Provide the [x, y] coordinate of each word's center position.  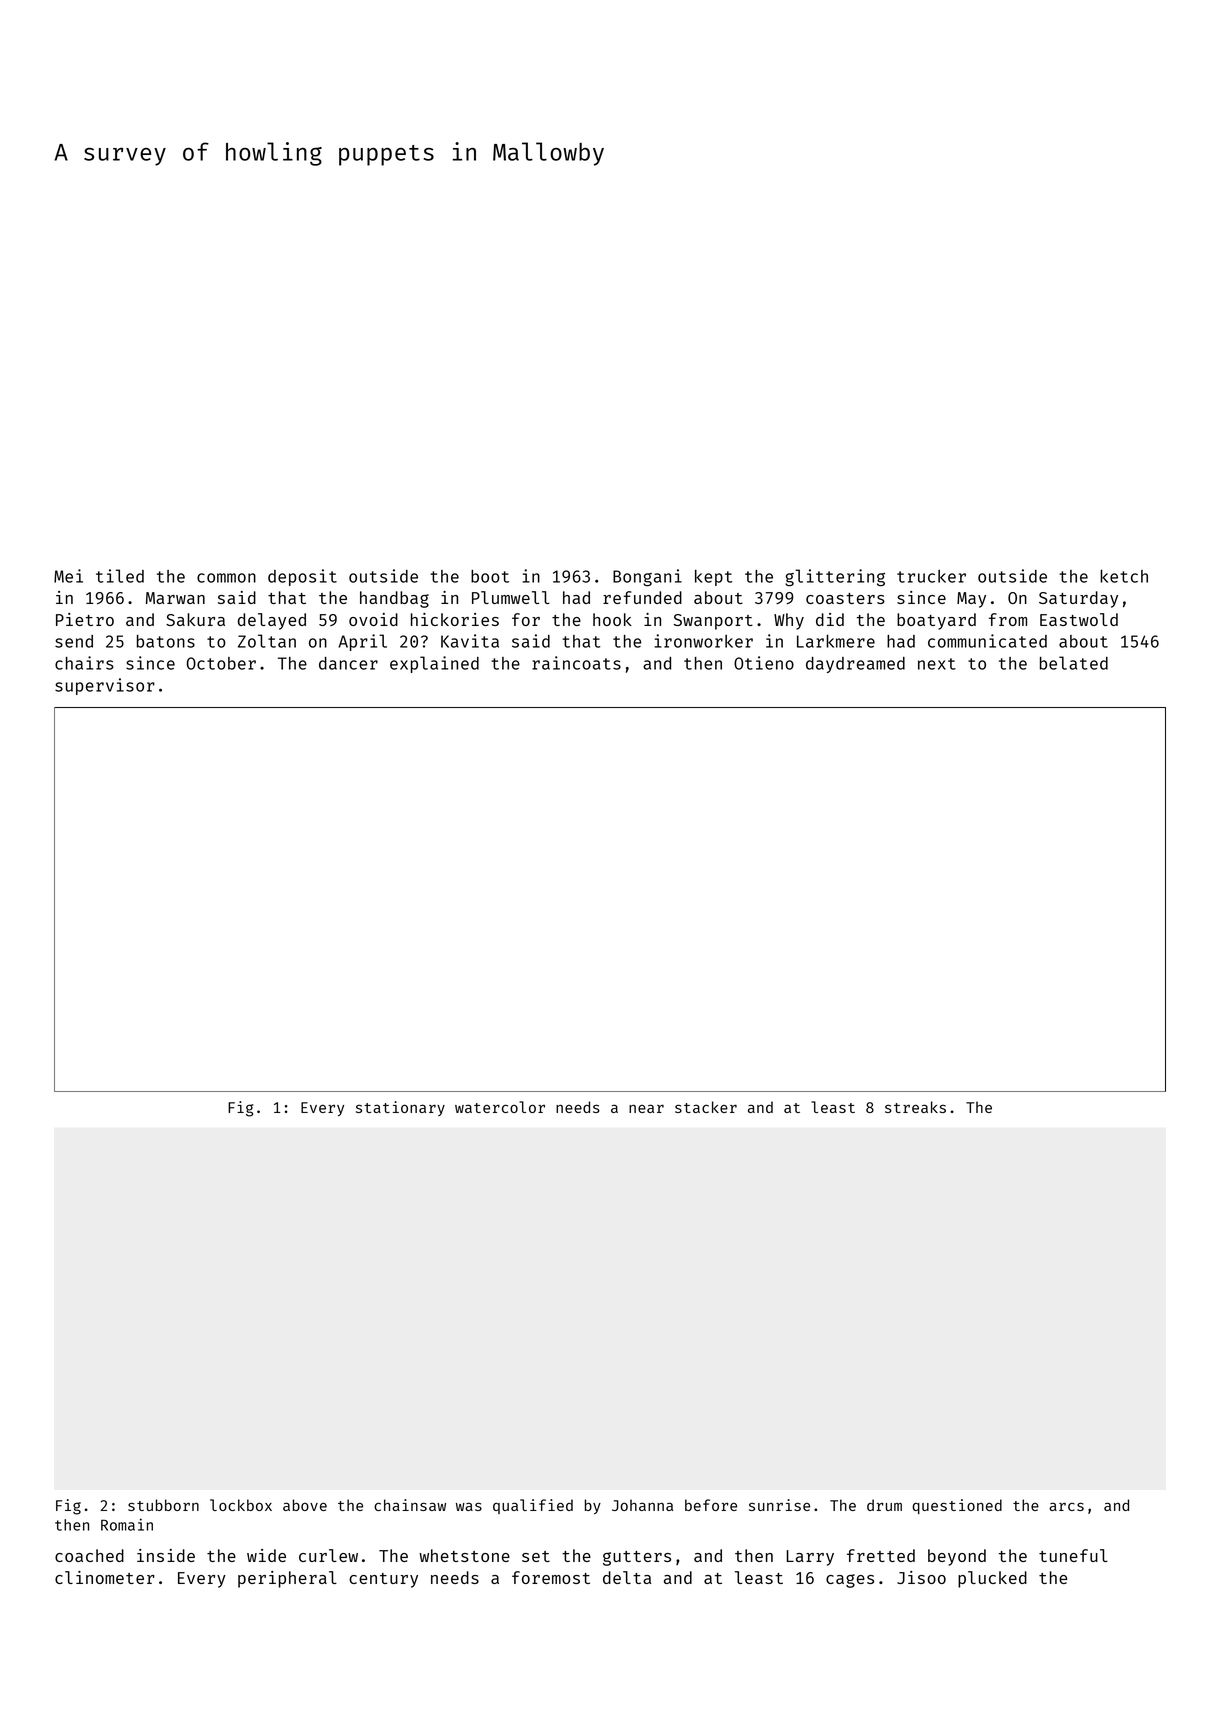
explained [434, 664]
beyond [957, 1557]
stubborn [163, 1505]
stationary [400, 1108]
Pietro [85, 619]
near [646, 1108]
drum [884, 1505]
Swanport [713, 622]
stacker [706, 1107]
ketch [1124, 576]
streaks [915, 1107]
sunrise [779, 1505]
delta [627, 1577]
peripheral [287, 1579]
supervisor [105, 686]
